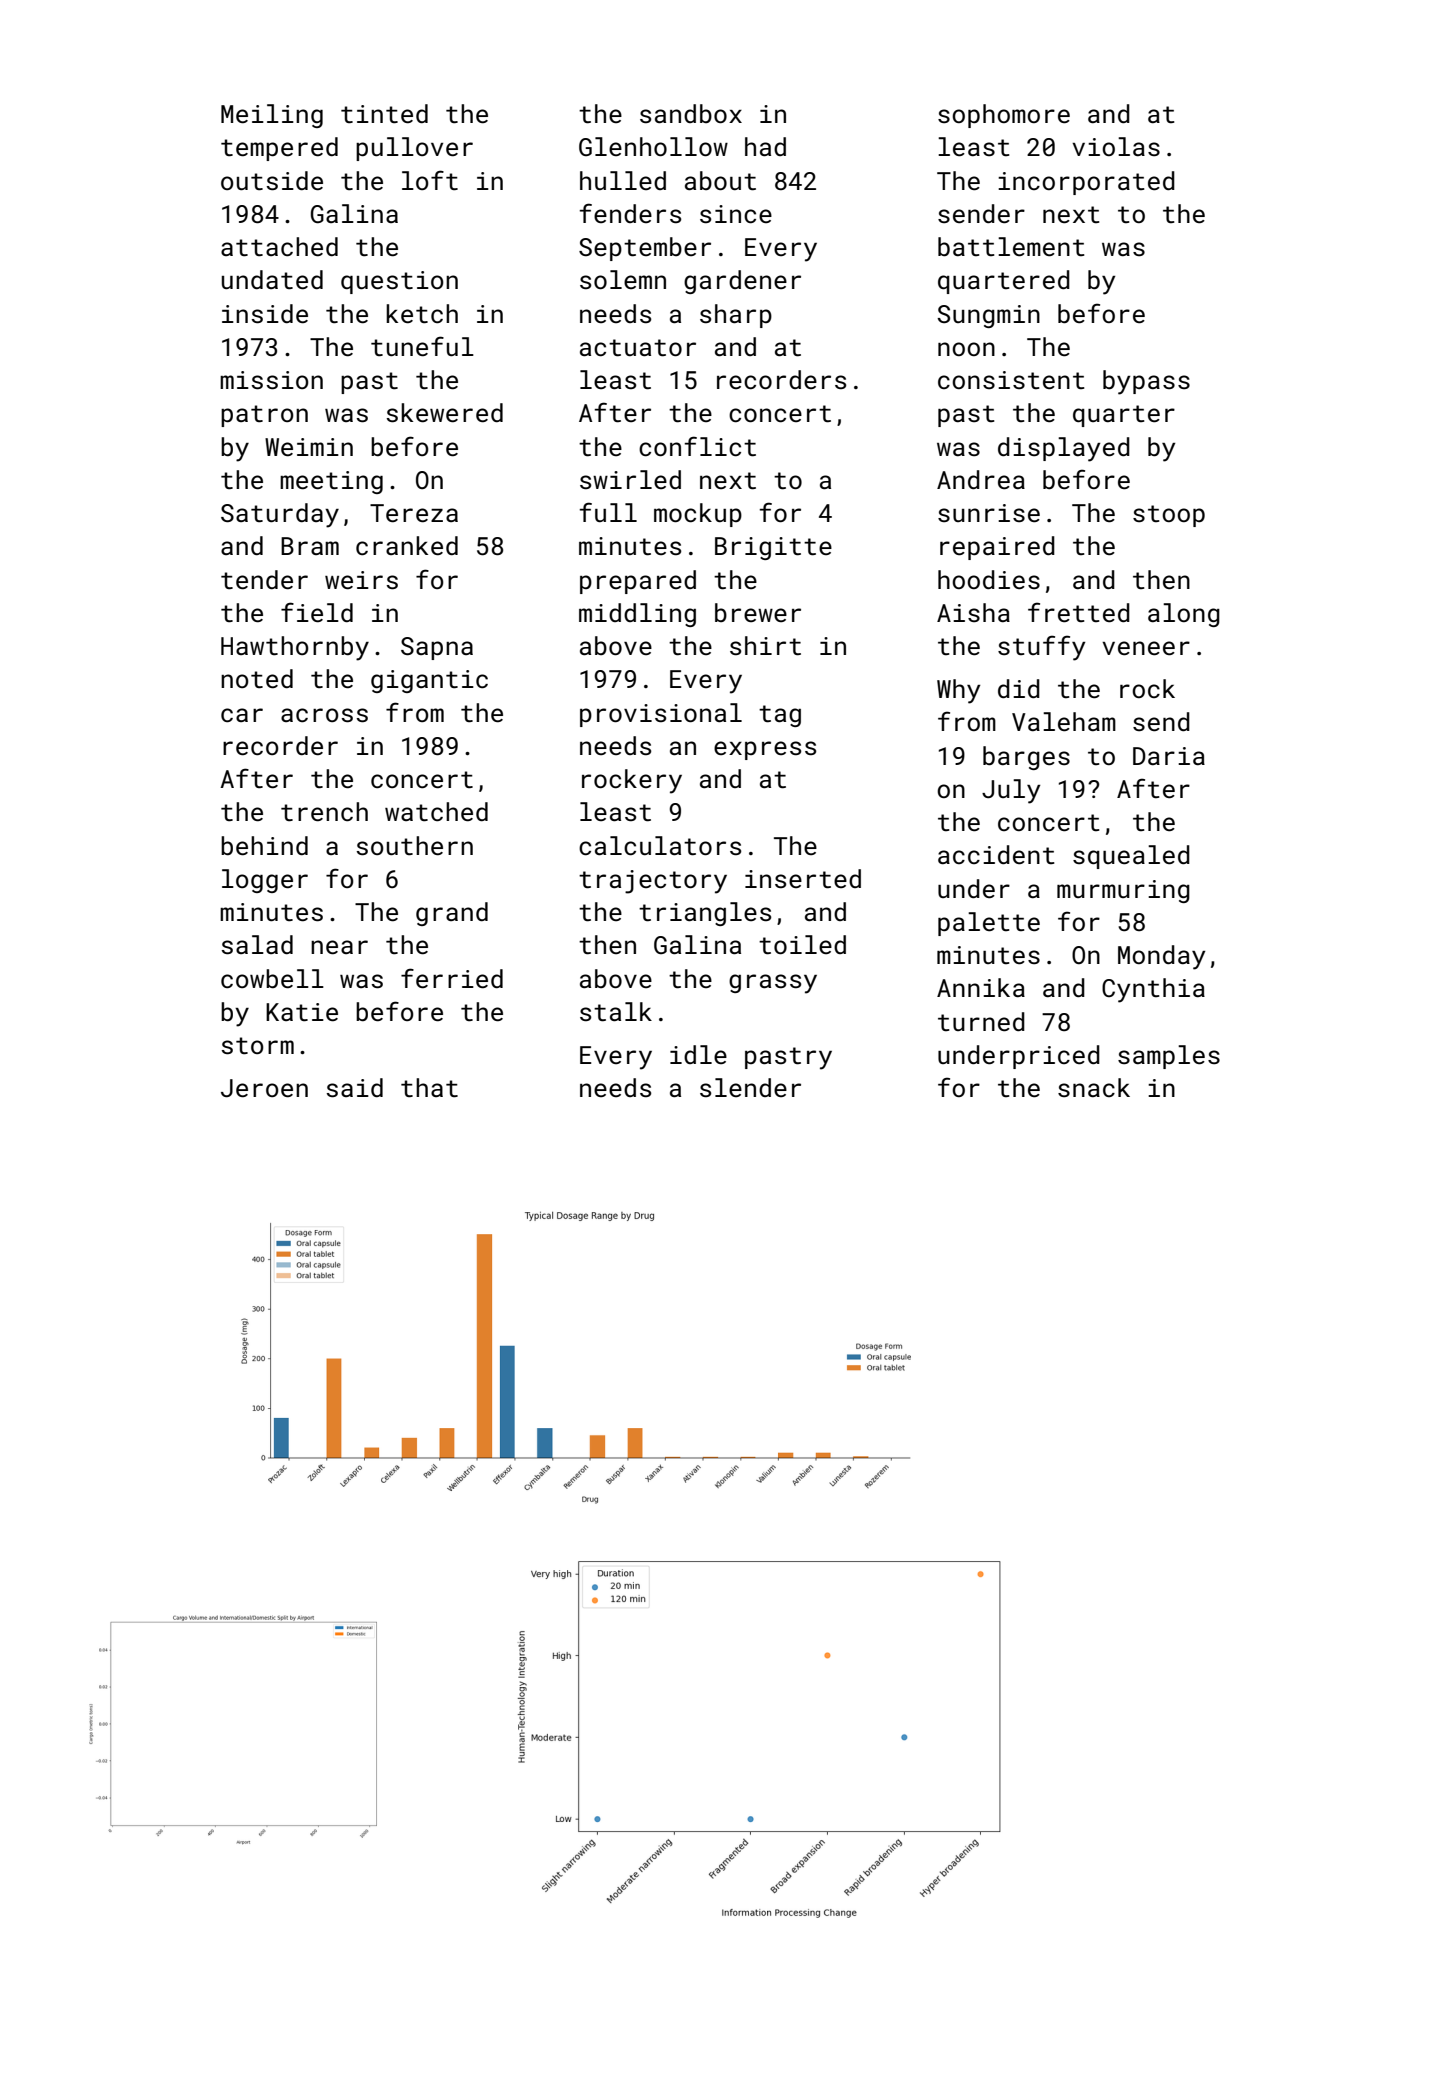  Describe the element at coordinates (399, 282) in the screenshot. I see `question` at that location.
